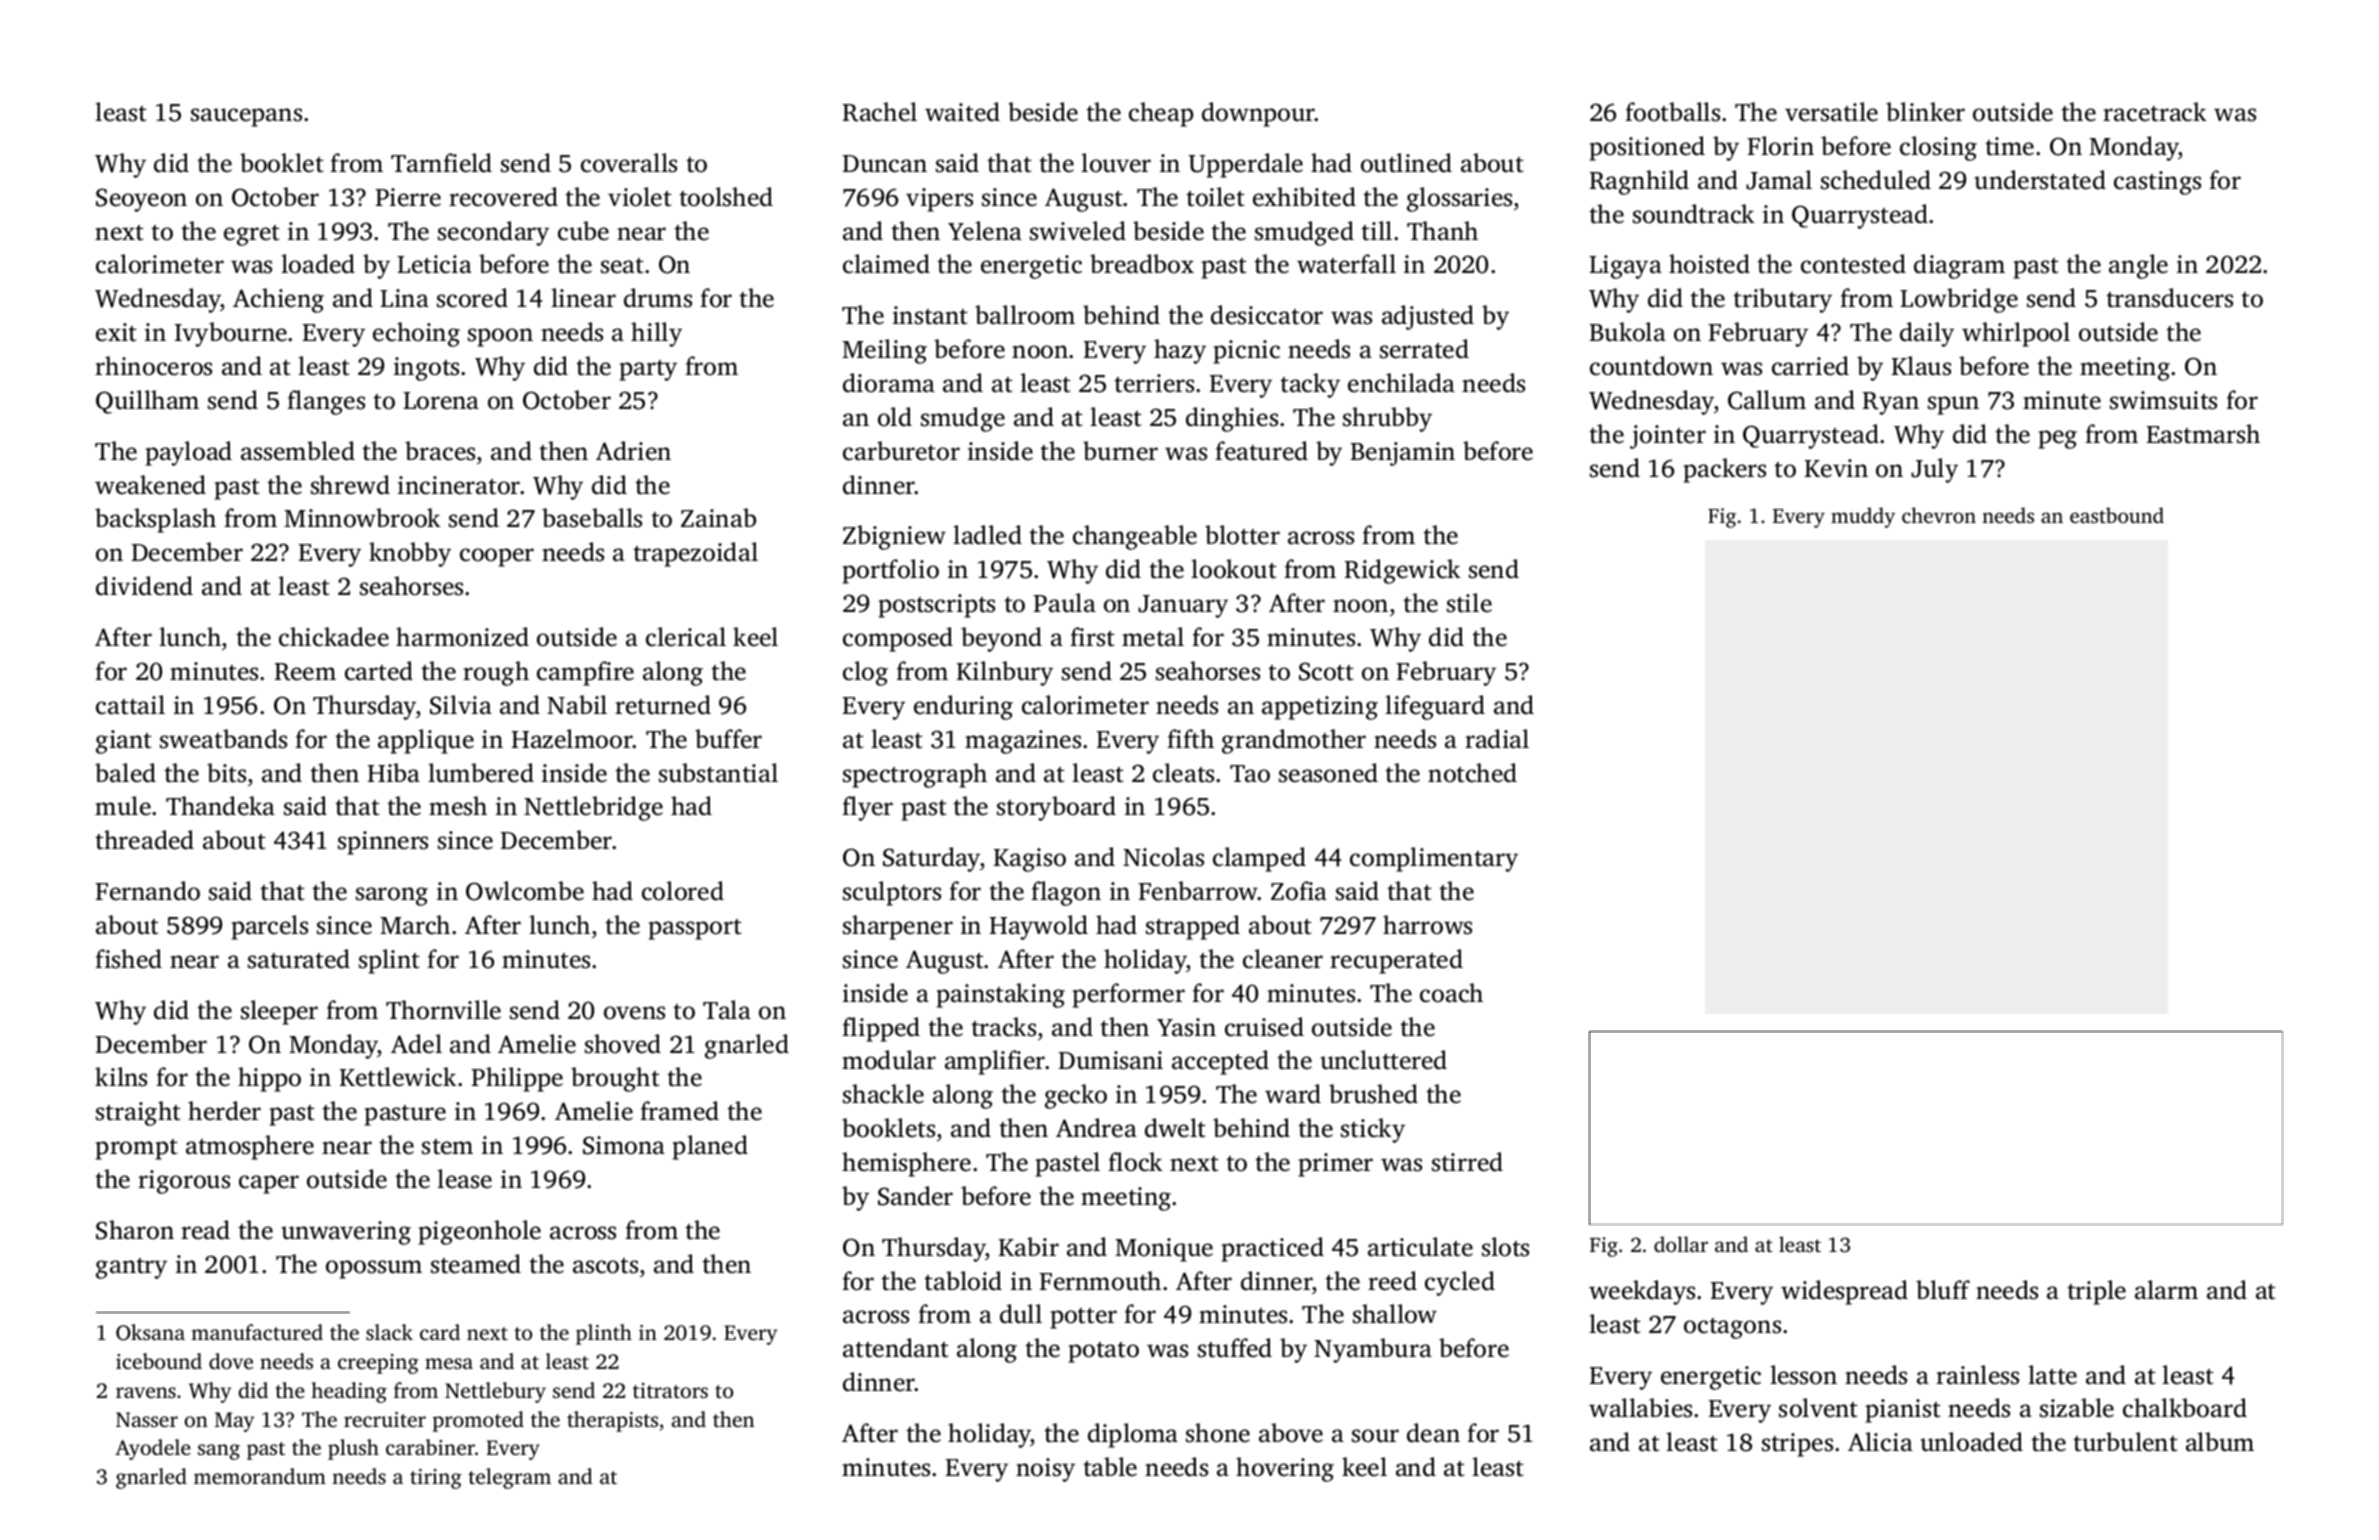  Describe the element at coordinates (939, 200) in the image. I see `vipers` at that location.
